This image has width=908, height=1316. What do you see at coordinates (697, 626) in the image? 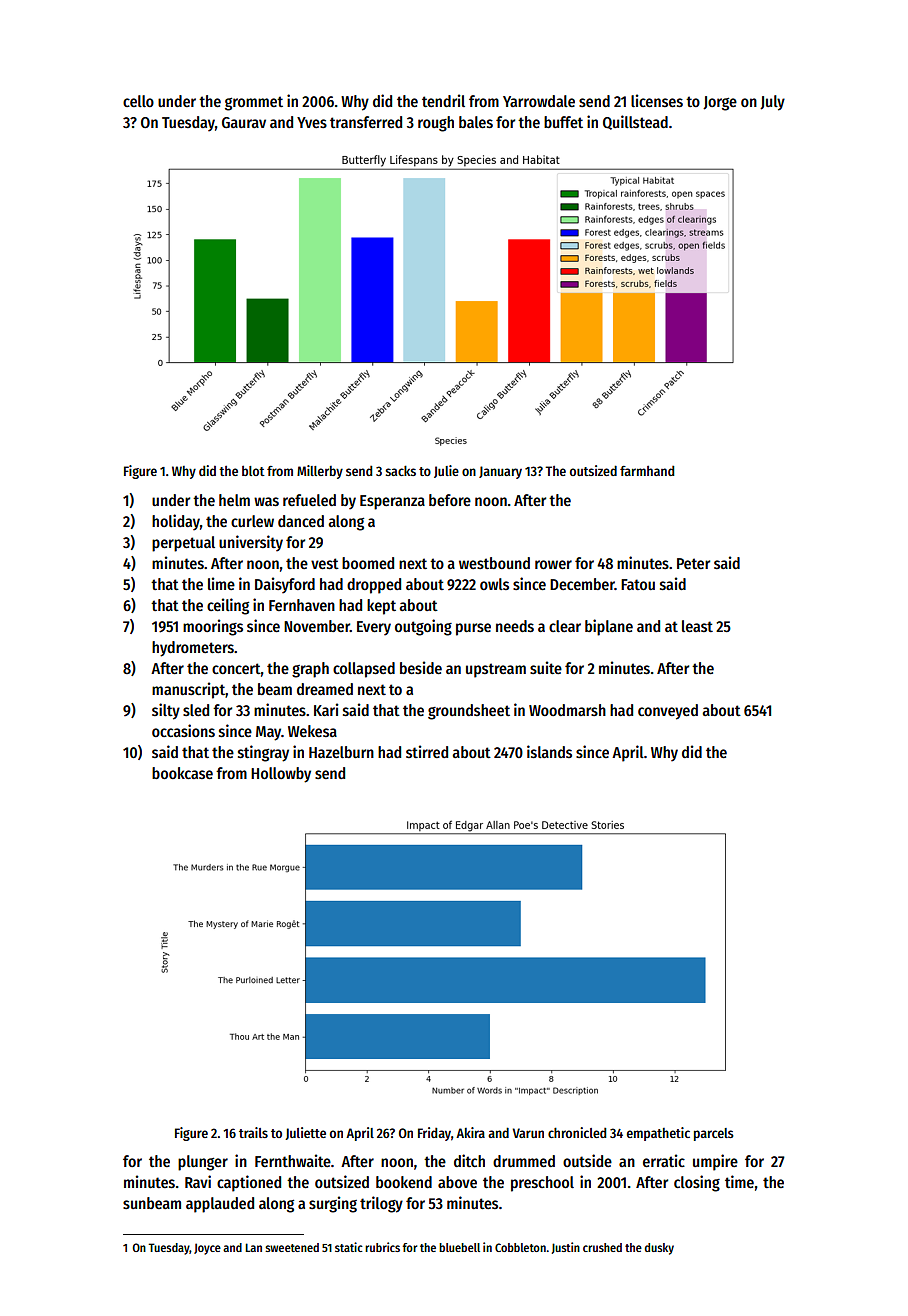
I see `least` at bounding box center [697, 626].
